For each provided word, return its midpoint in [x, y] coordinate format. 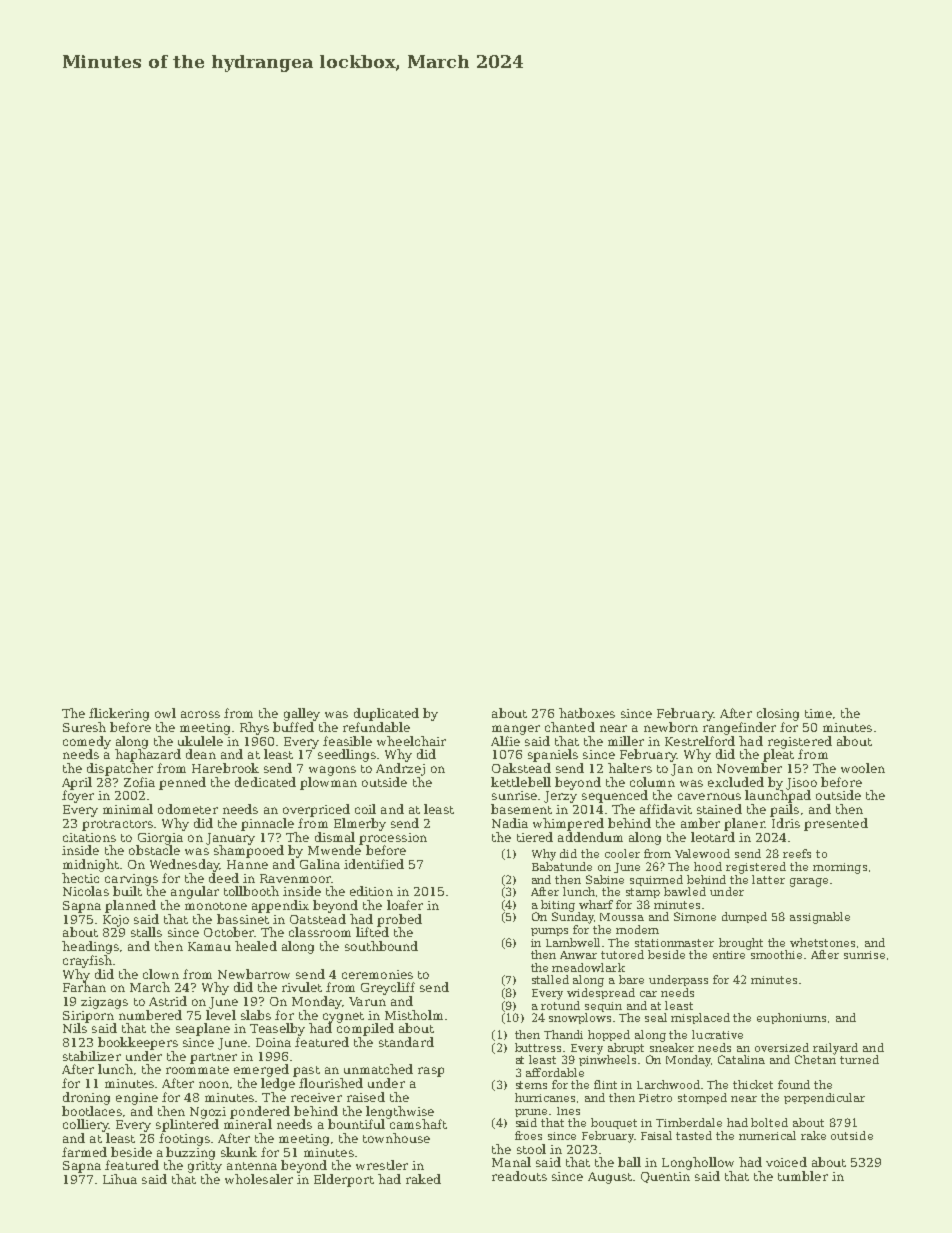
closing [778, 714]
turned [859, 1059]
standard [406, 1042]
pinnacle [267, 824]
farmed [84, 1152]
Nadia [510, 823]
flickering [119, 714]
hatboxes [587, 713]
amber [700, 823]
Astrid [168, 1001]
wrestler [382, 1165]
